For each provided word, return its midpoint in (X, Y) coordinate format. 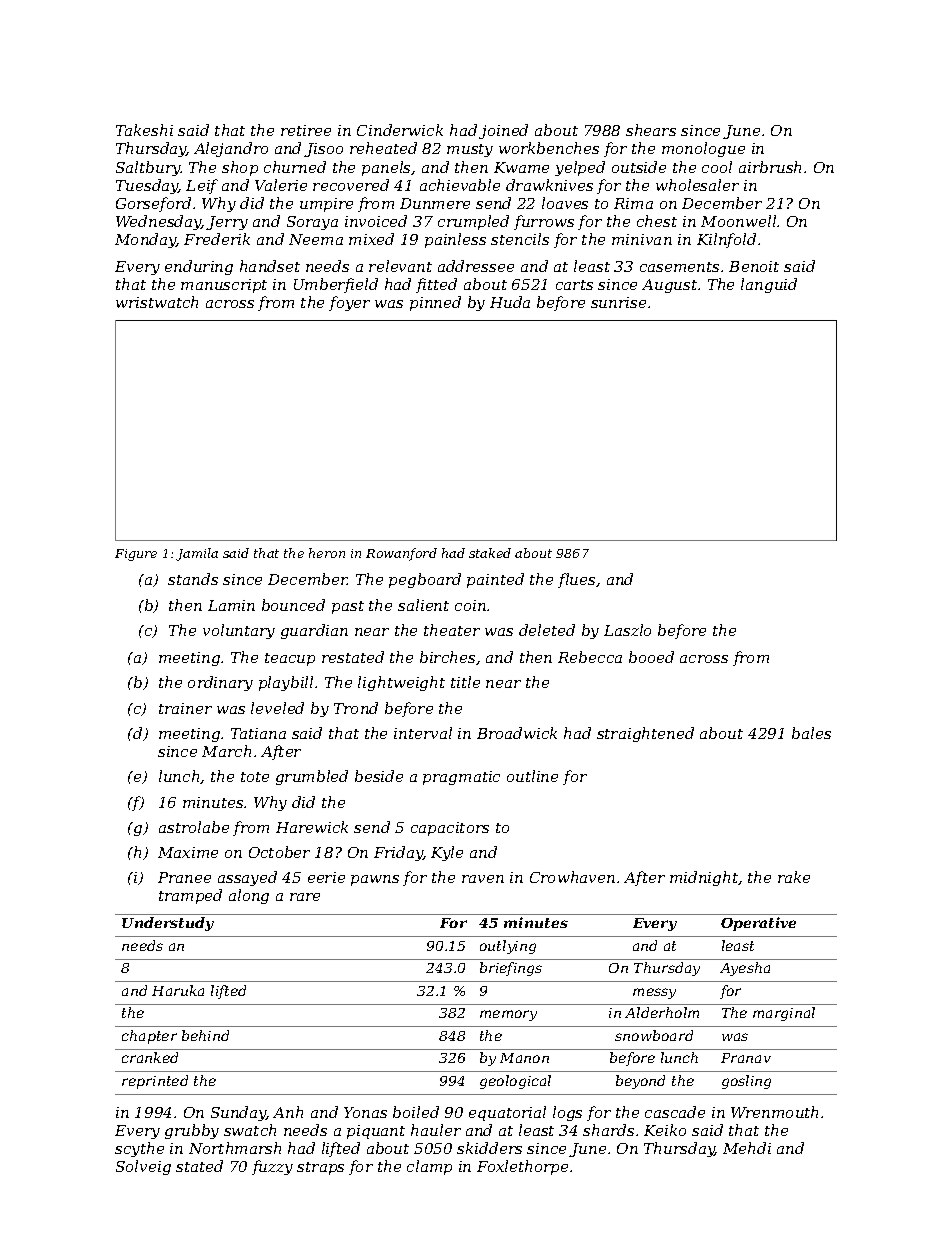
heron (327, 553)
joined (503, 131)
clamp (429, 1167)
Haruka (178, 990)
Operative (758, 924)
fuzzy (272, 1167)
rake (794, 877)
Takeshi (144, 130)
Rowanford (401, 554)
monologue (703, 149)
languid (769, 285)
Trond (356, 708)
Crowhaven (572, 877)
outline (532, 776)
